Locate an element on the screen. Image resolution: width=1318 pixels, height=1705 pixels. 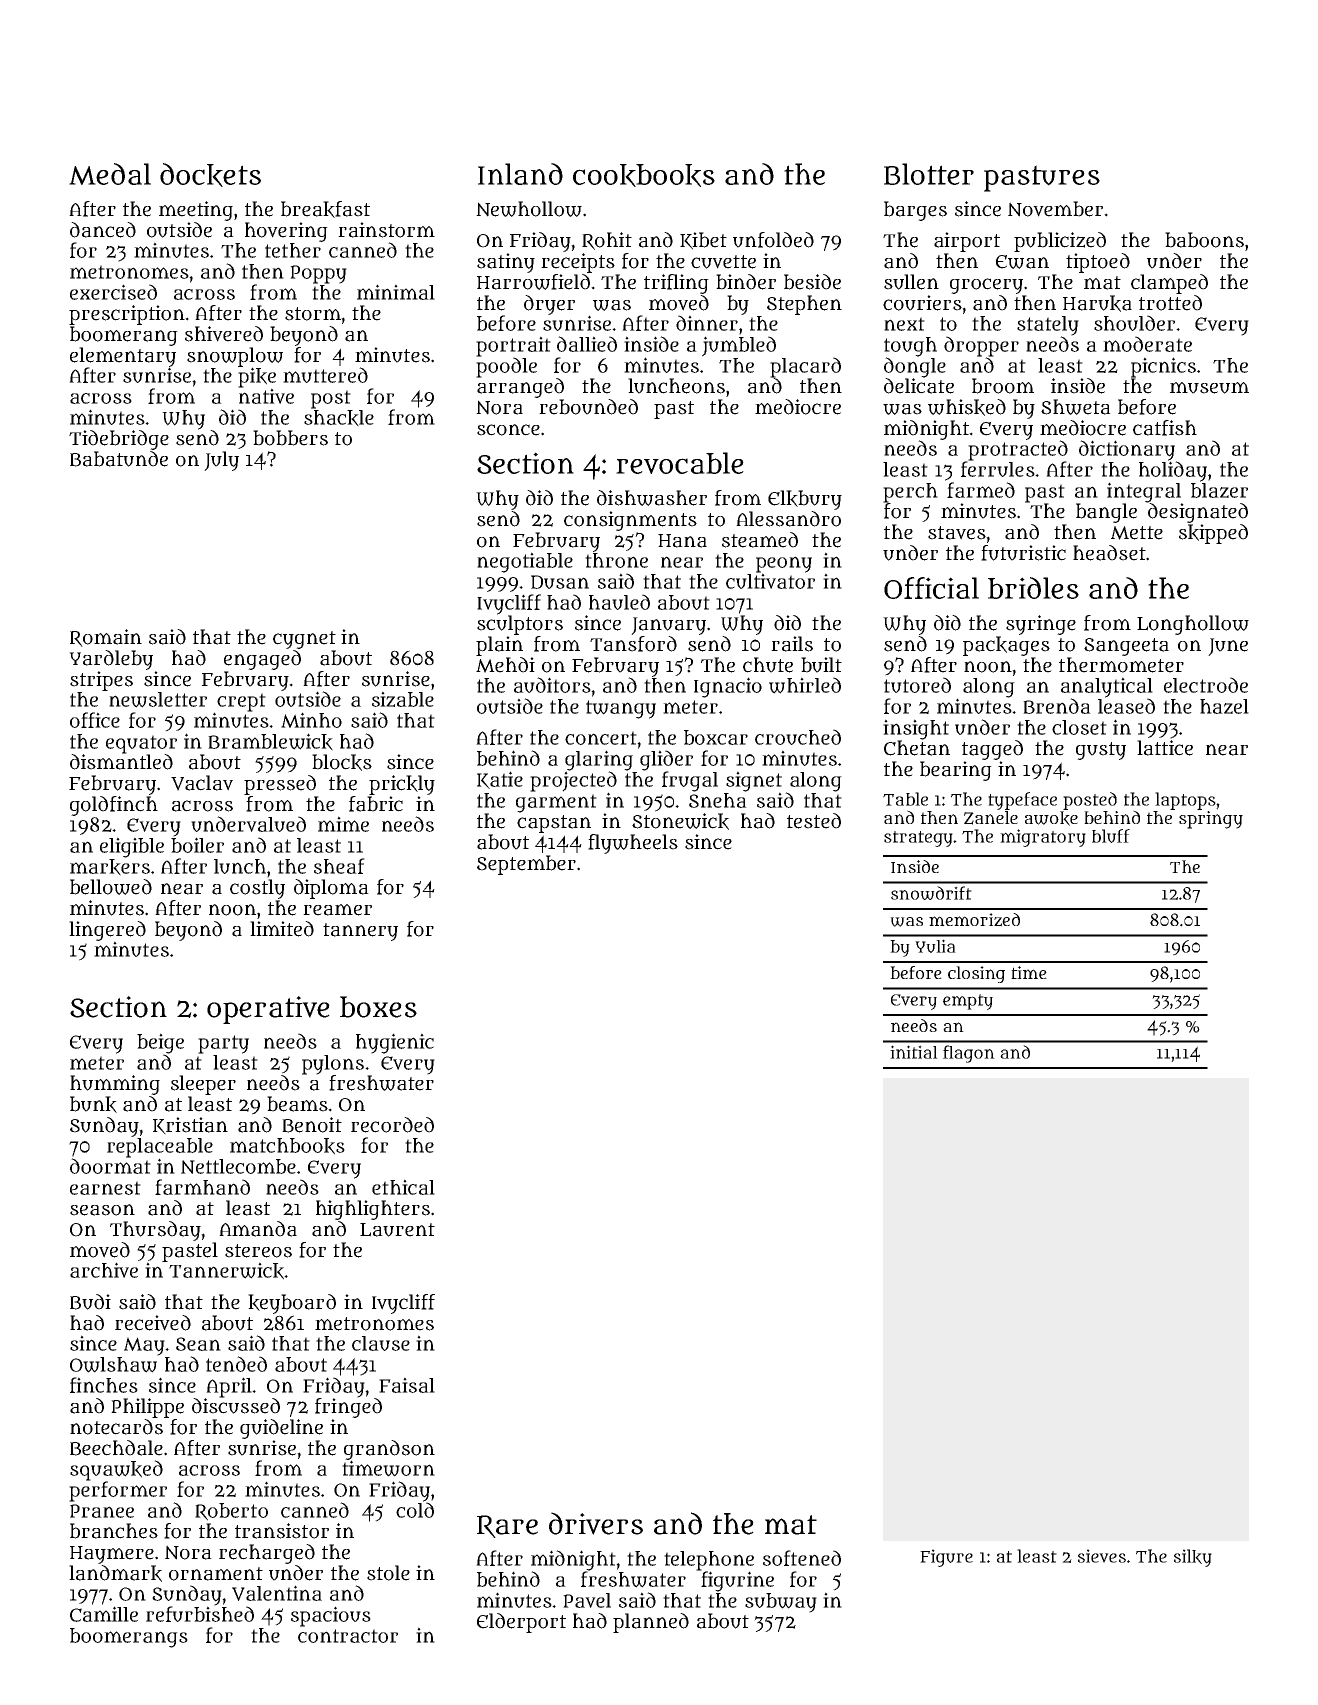
cookbooks is located at coordinates (644, 175).
